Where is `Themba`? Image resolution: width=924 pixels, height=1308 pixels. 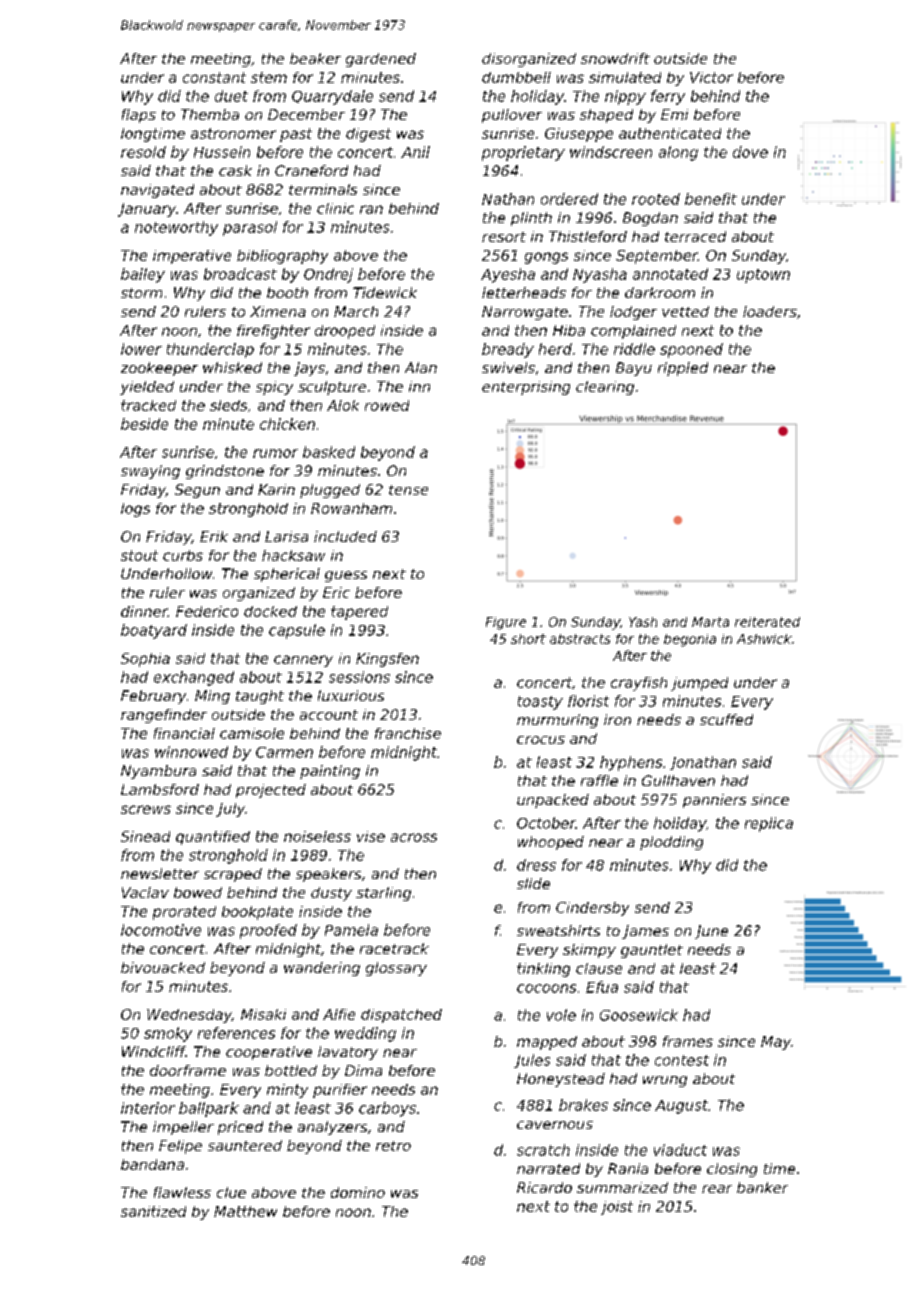
Themba is located at coordinates (210, 114).
